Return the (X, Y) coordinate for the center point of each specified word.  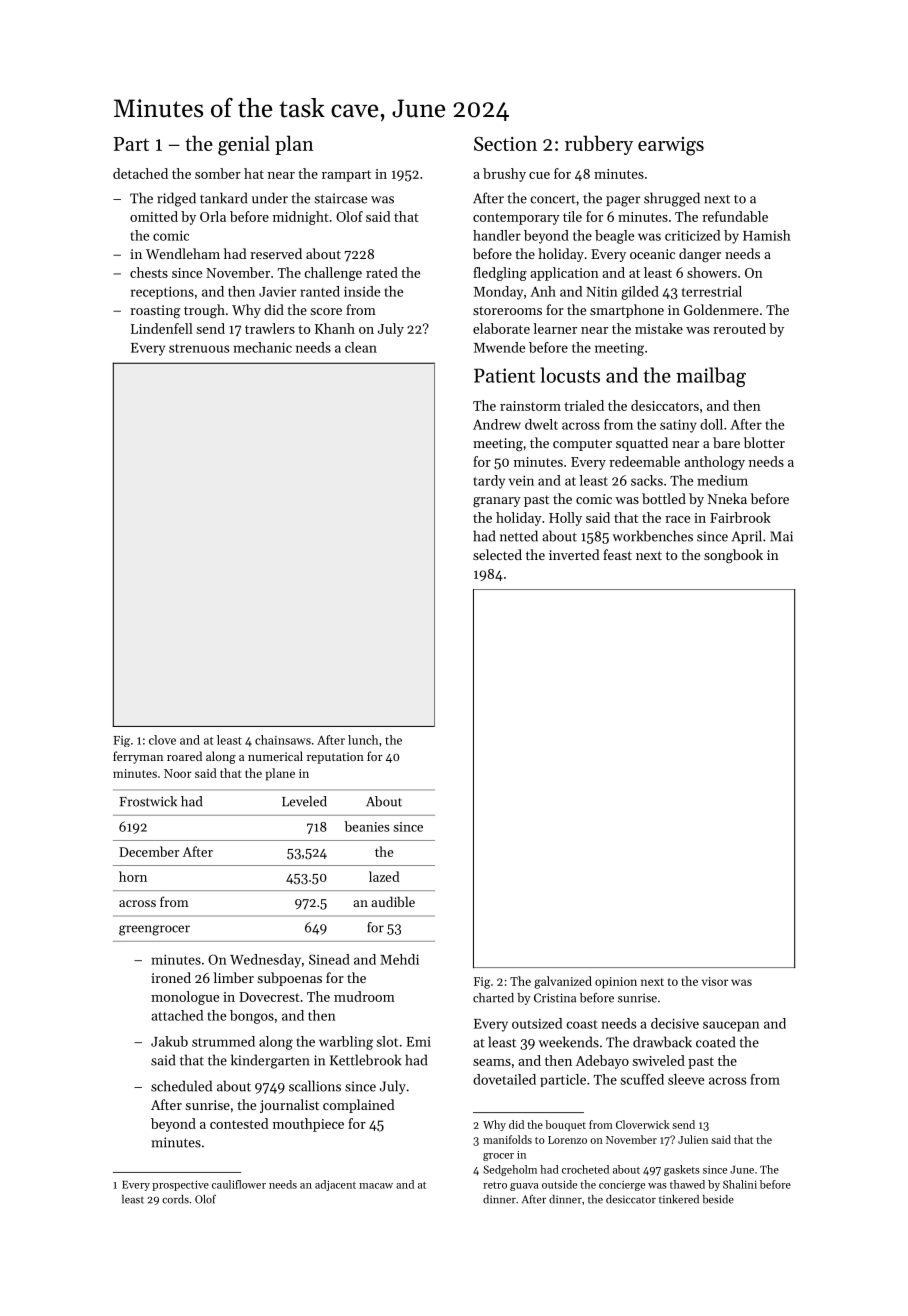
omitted (154, 216)
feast (617, 554)
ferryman (138, 757)
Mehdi (399, 959)
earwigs (671, 146)
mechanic (262, 347)
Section (505, 144)
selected (497, 554)
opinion (616, 983)
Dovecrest (269, 997)
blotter (764, 442)
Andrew (497, 424)
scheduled (181, 1086)
